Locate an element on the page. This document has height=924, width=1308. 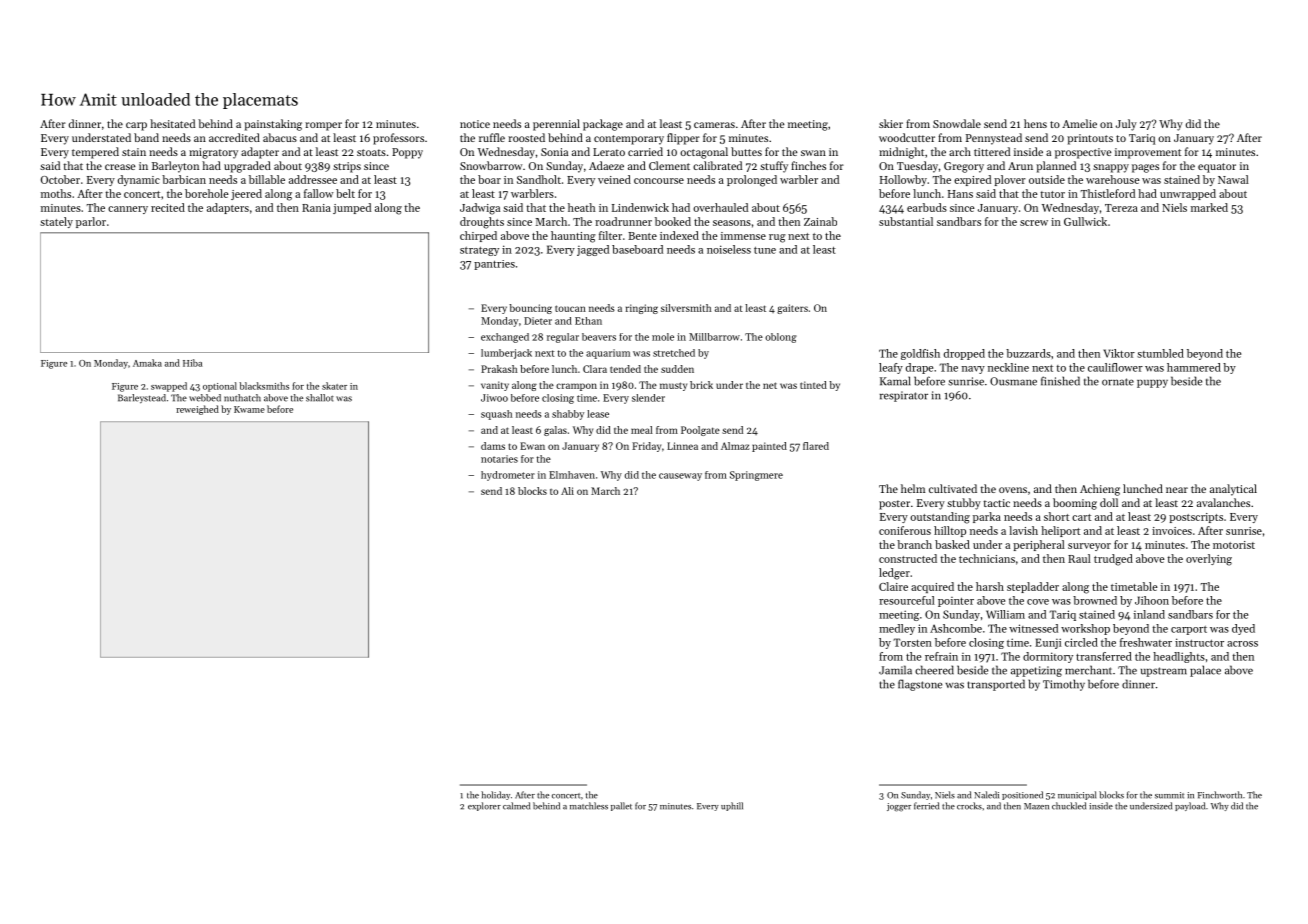
tempered is located at coordinates (95, 153).
